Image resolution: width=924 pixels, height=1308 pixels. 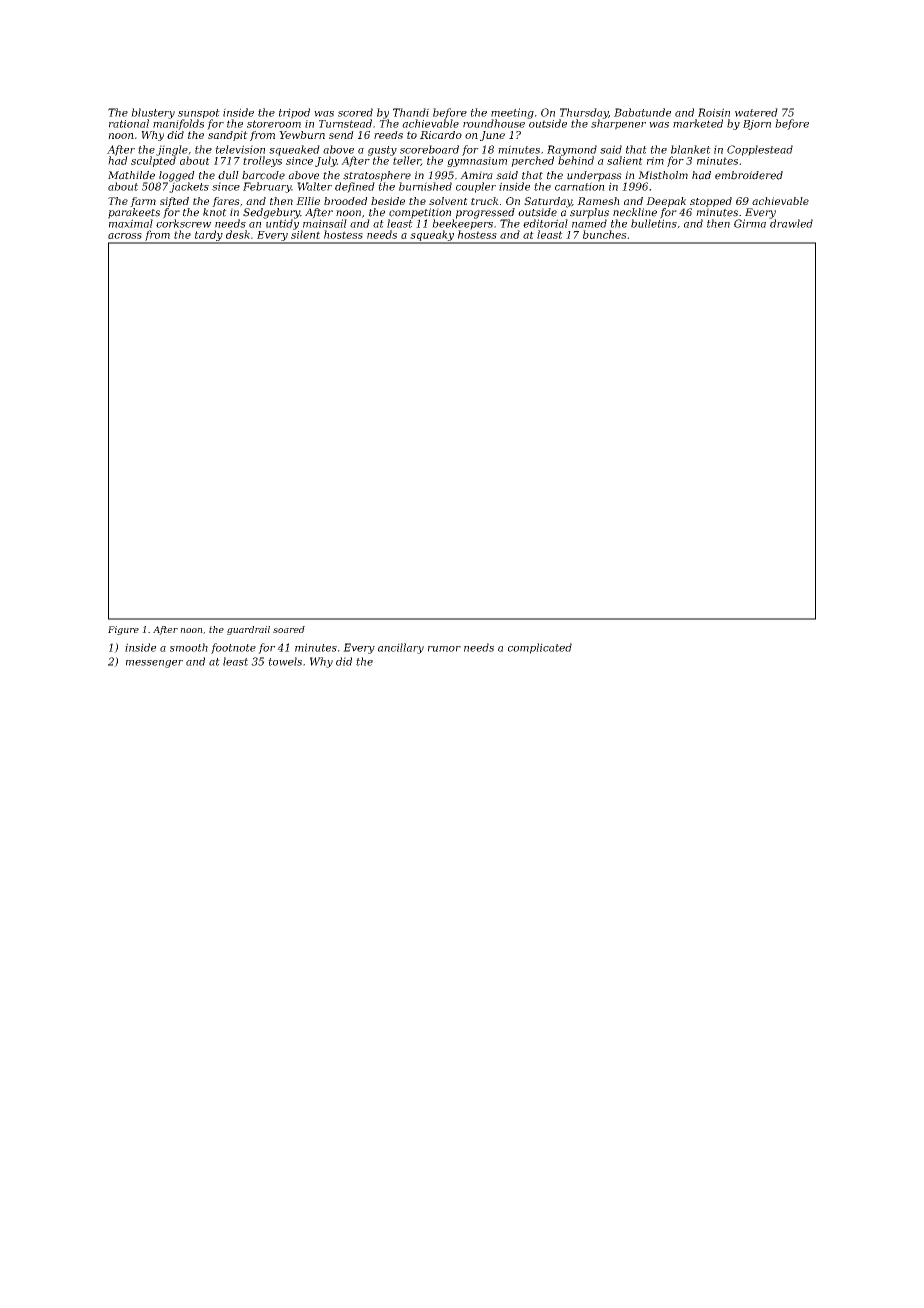 What do you see at coordinates (377, 176) in the image?
I see `stratosphere` at bounding box center [377, 176].
